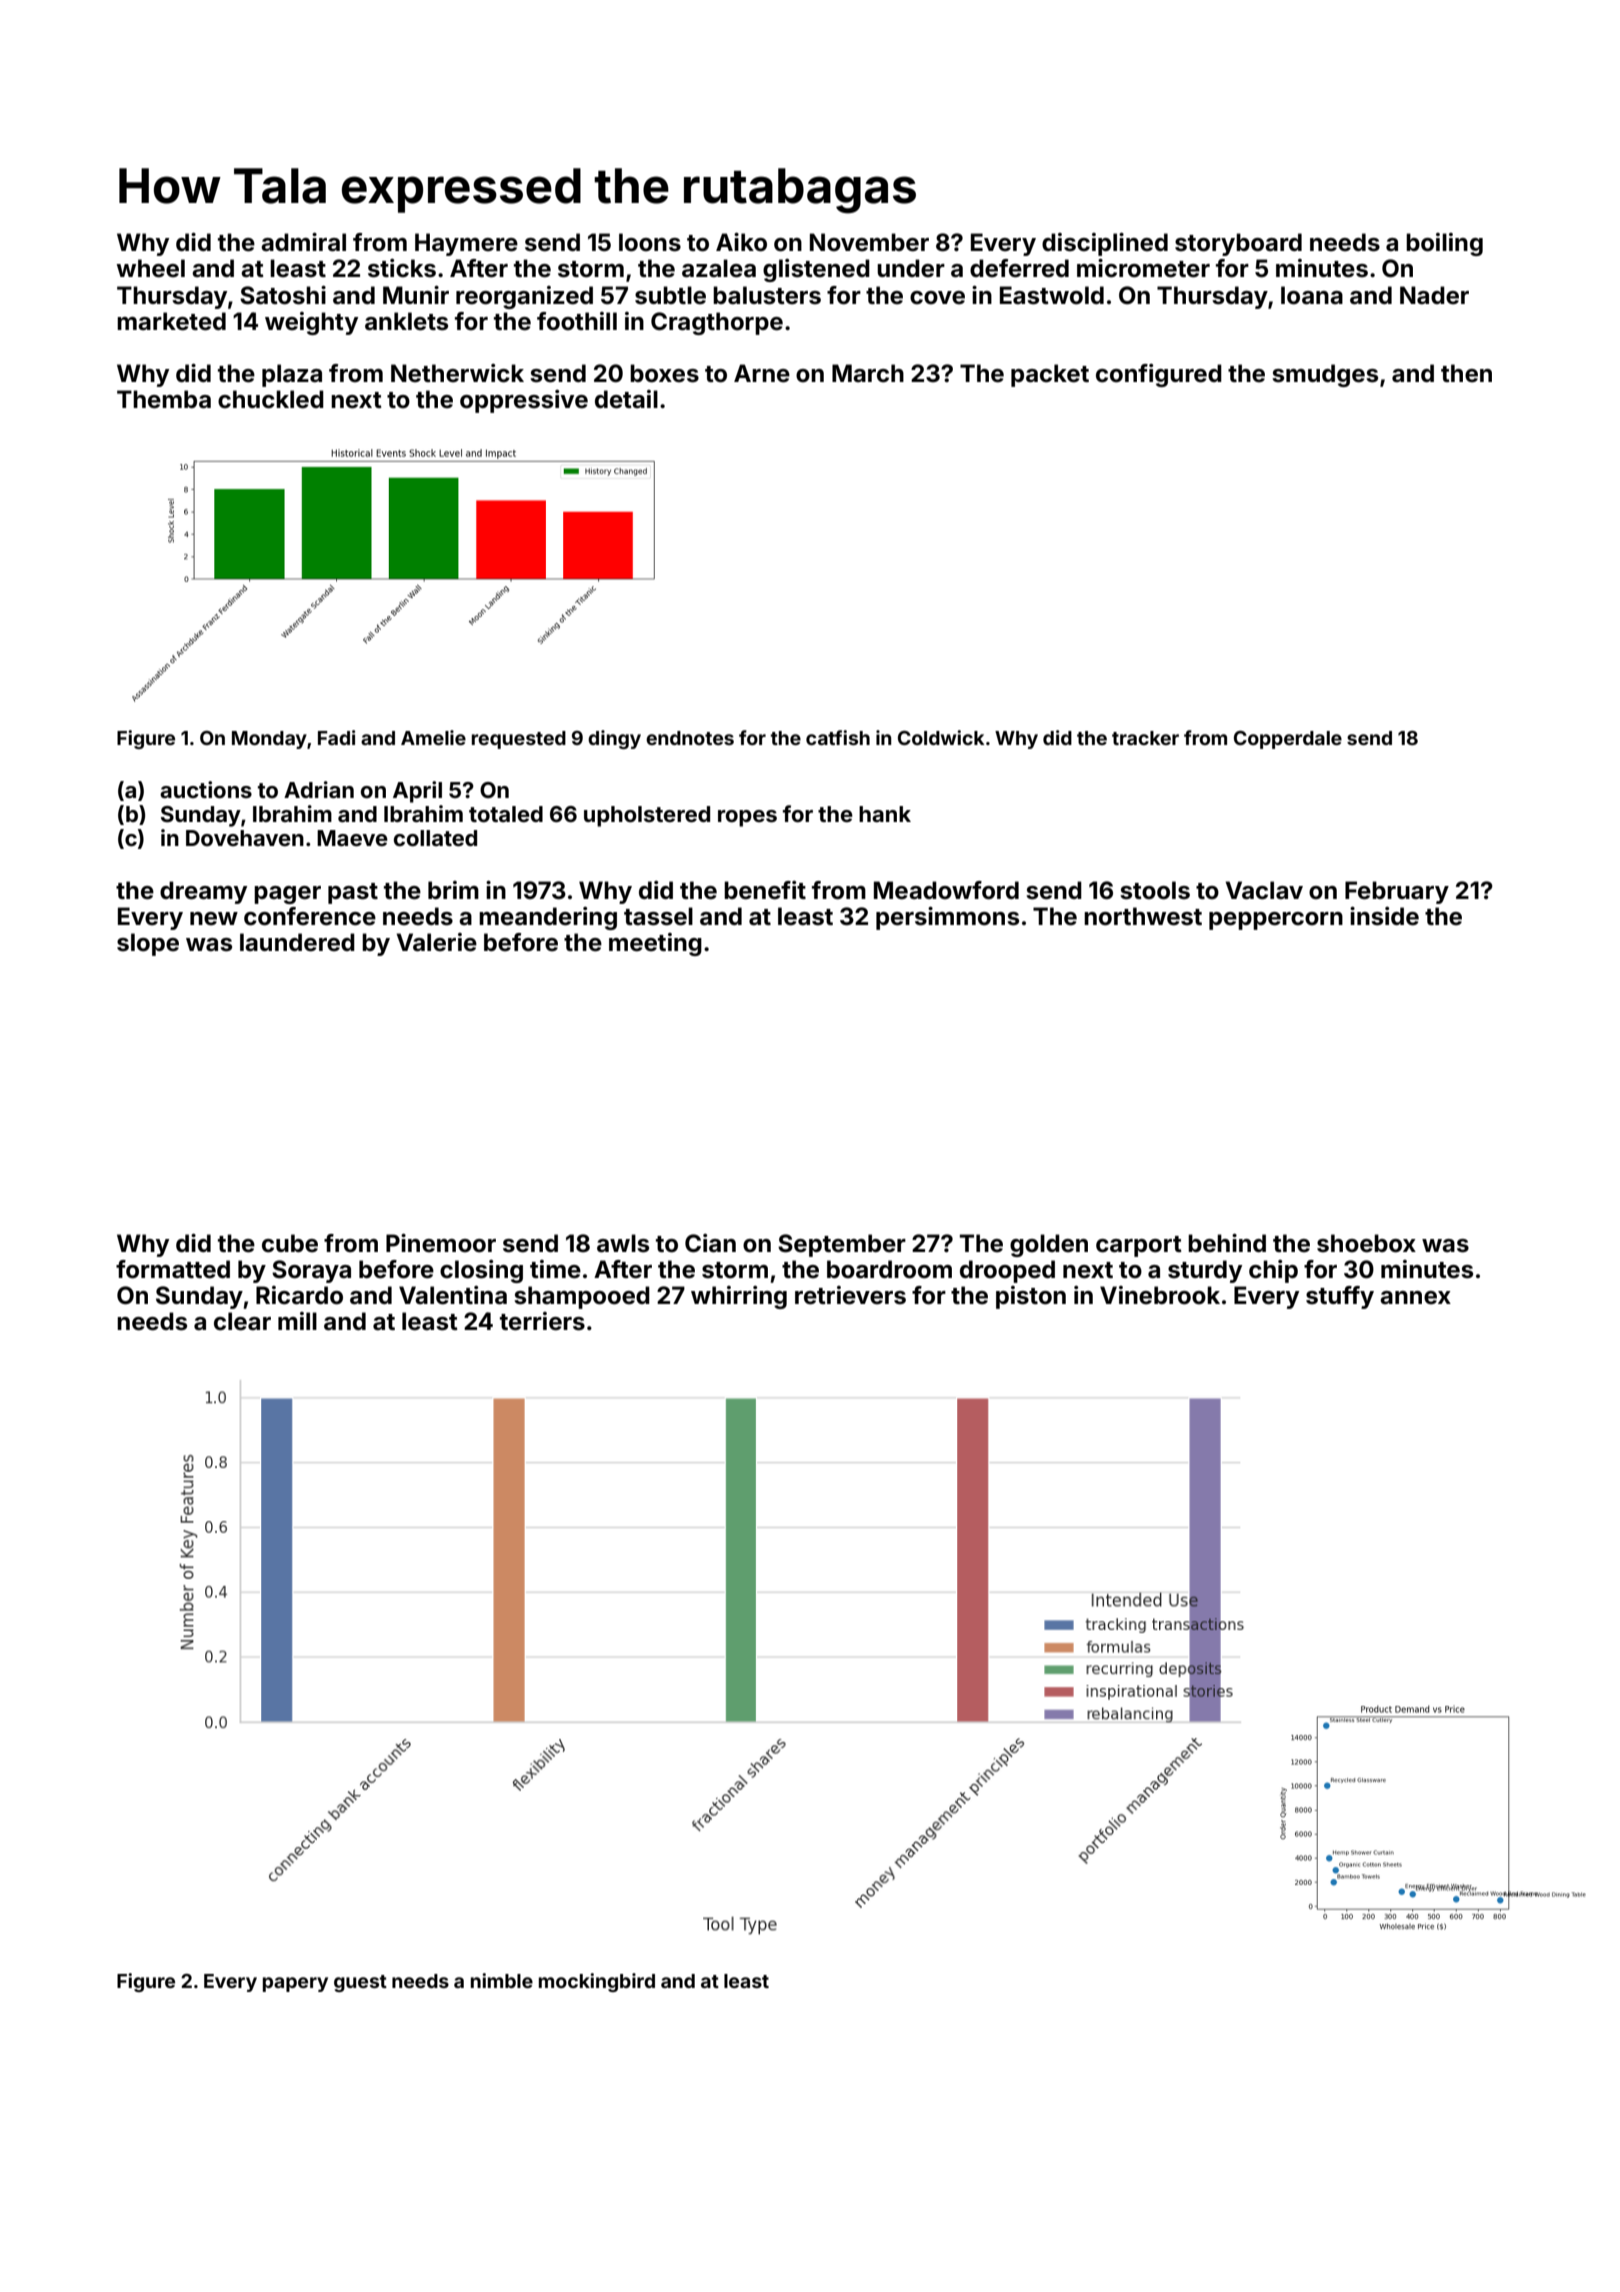 This screenshot has width=1620, height=2292. I want to click on stuffy, so click(1340, 1297).
